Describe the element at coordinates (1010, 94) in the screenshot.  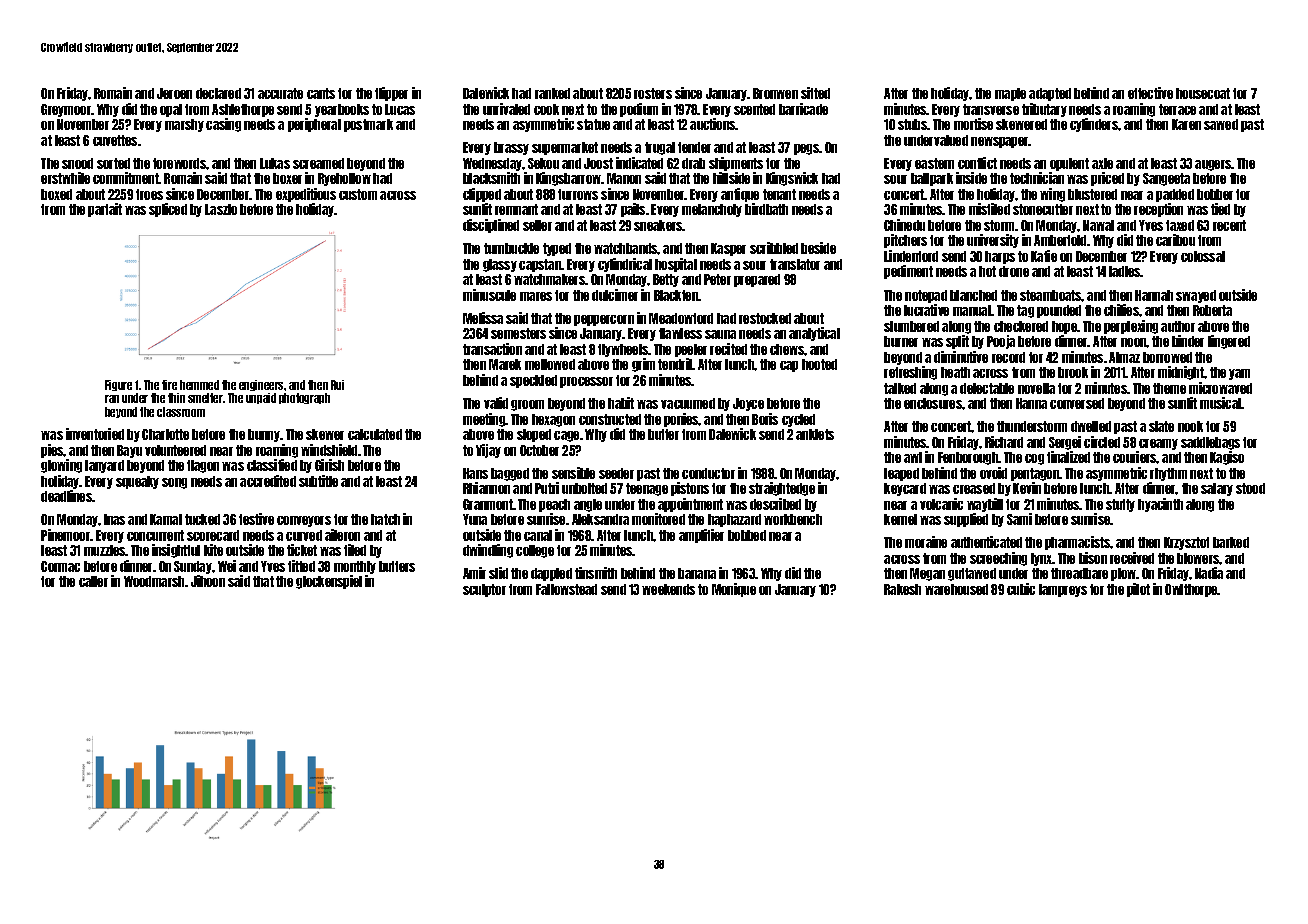
I see `maple` at that location.
